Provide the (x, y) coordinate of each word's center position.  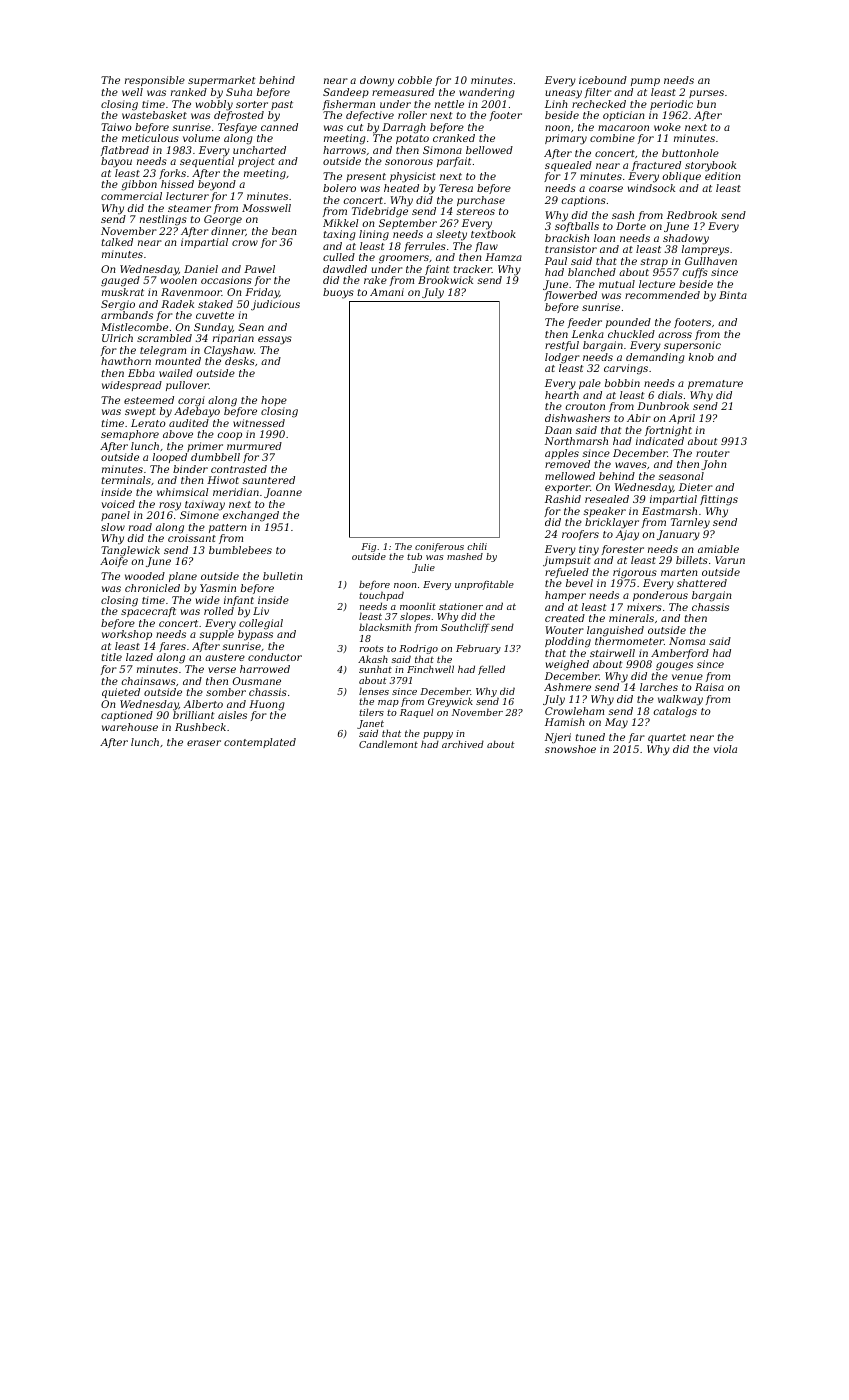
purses (706, 94)
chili (477, 546)
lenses (374, 691)
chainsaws (149, 681)
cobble (415, 80)
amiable (718, 549)
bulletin (282, 576)
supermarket (222, 81)
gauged (120, 281)
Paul (556, 261)
